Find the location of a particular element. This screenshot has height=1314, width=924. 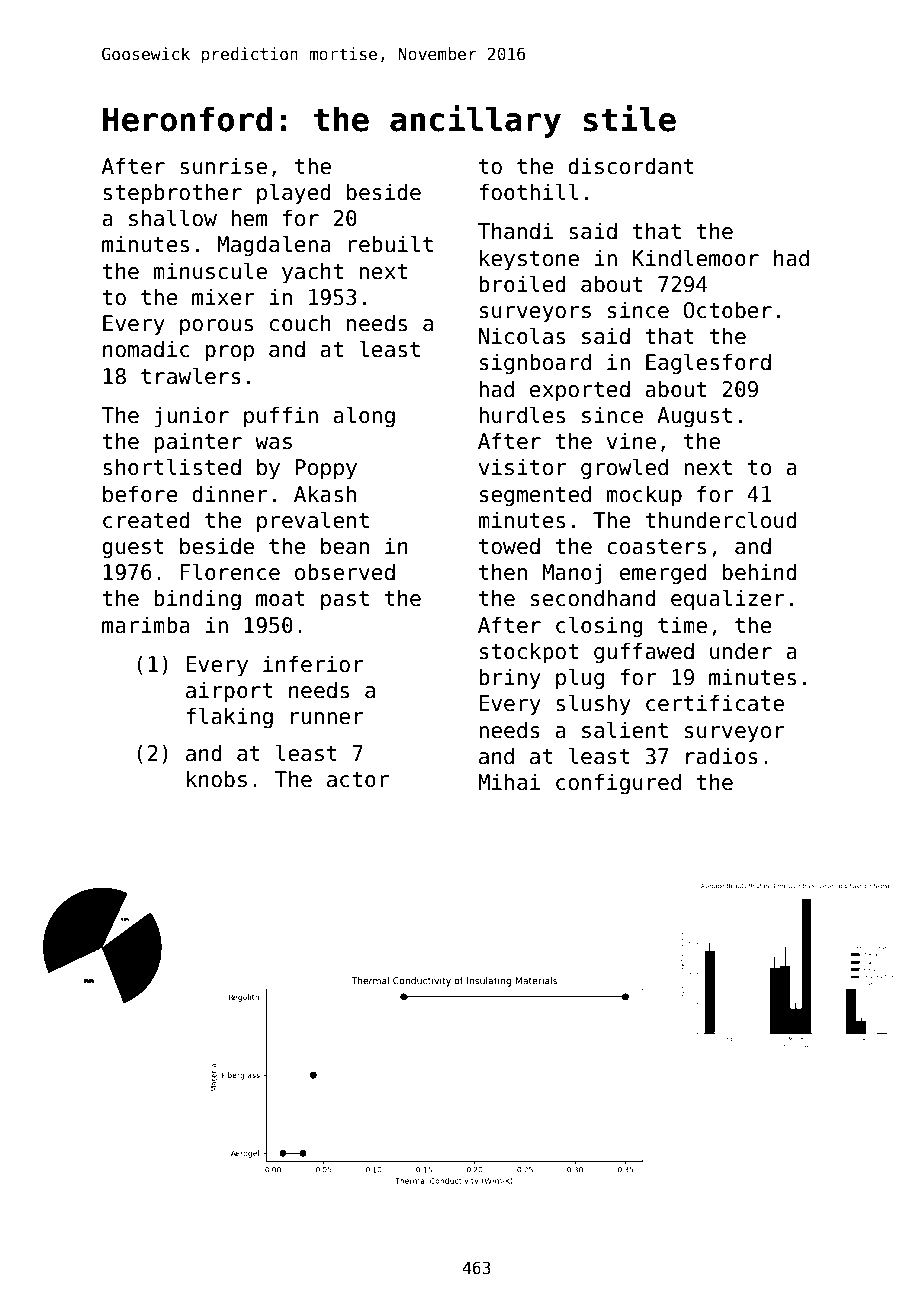

before is located at coordinates (140, 494).
